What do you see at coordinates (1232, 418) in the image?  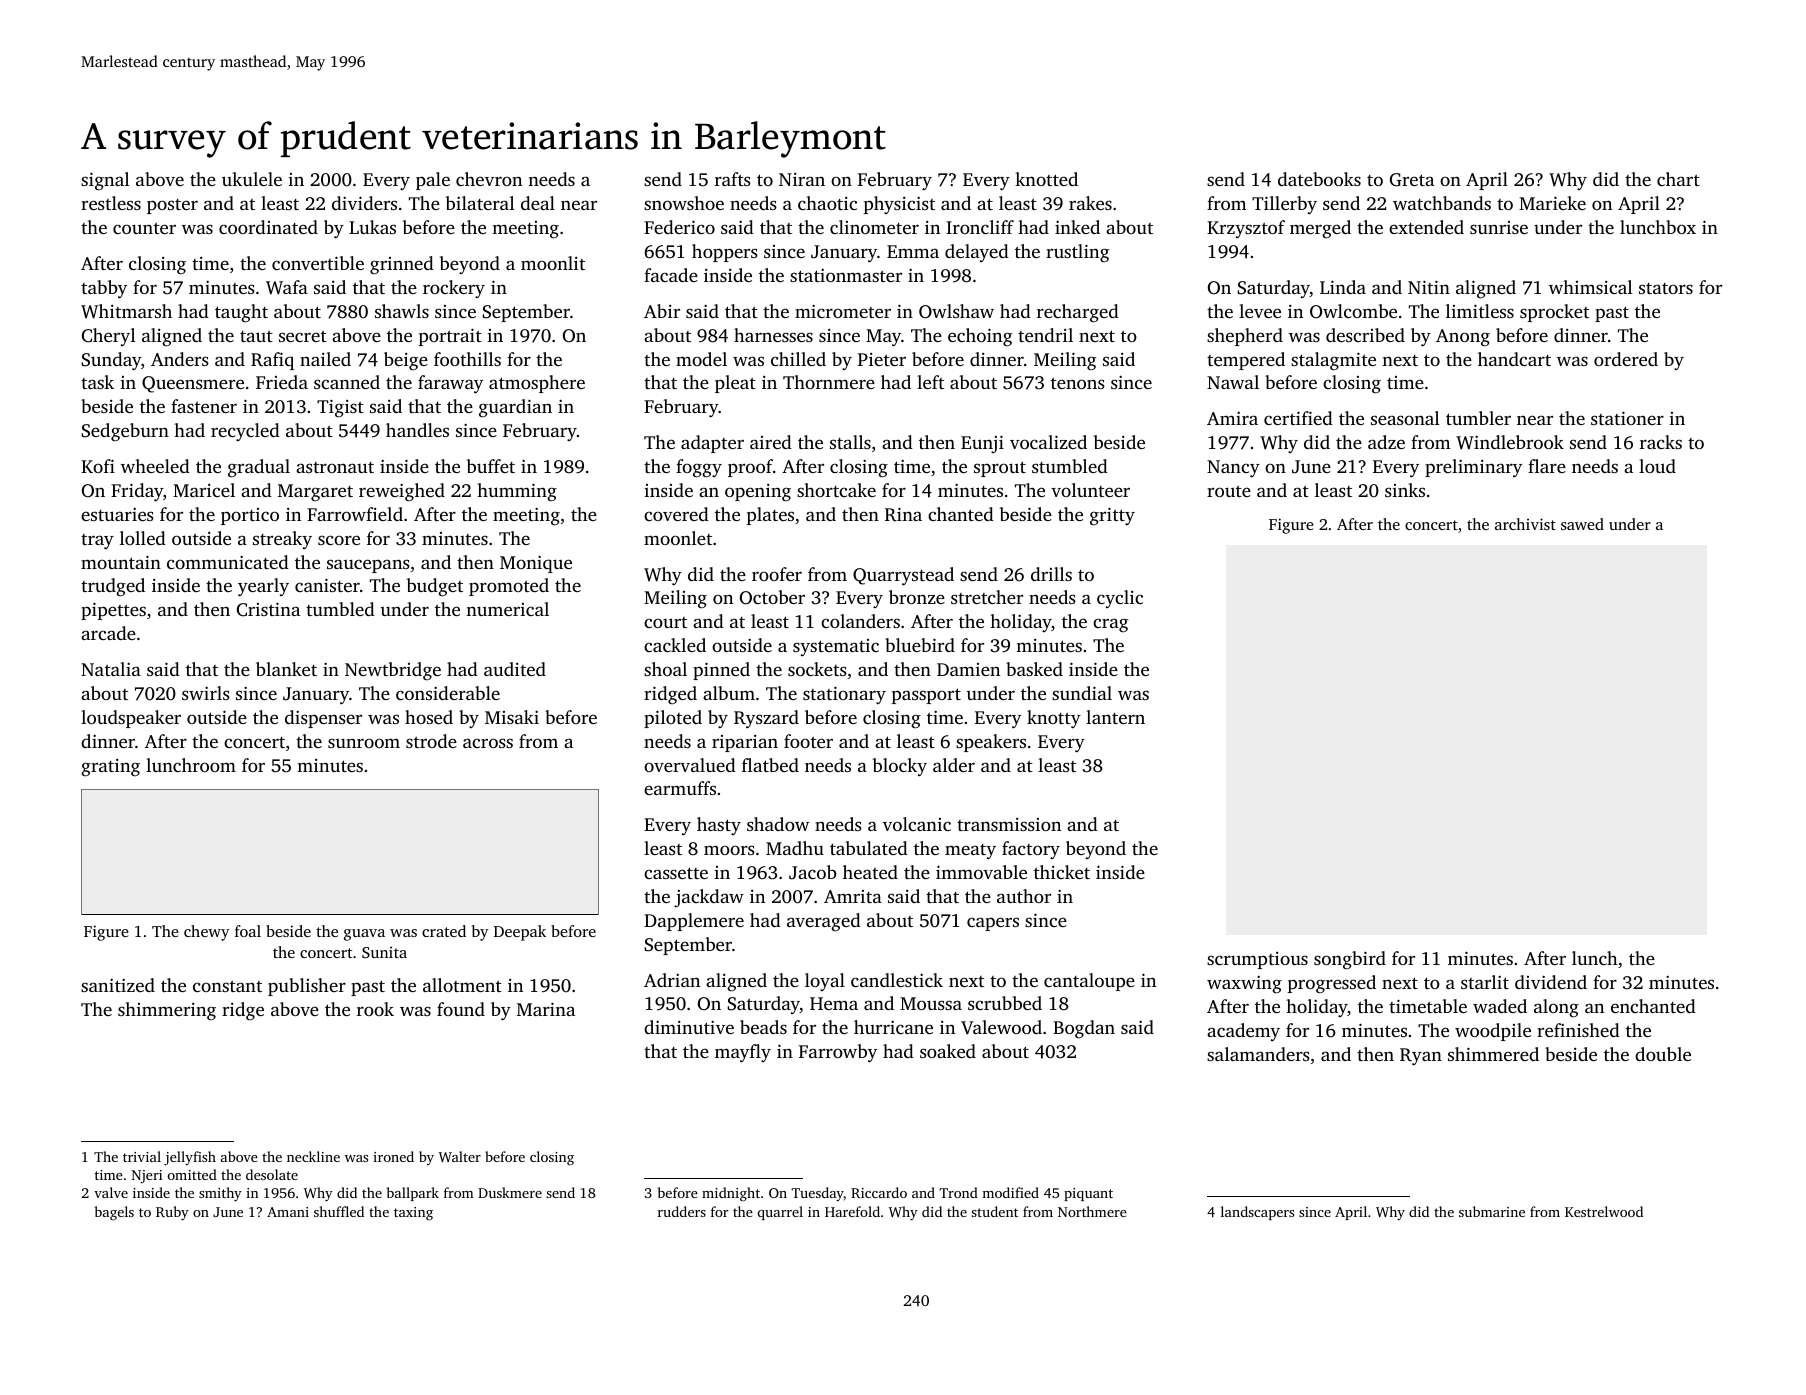 I see `Amira` at bounding box center [1232, 418].
